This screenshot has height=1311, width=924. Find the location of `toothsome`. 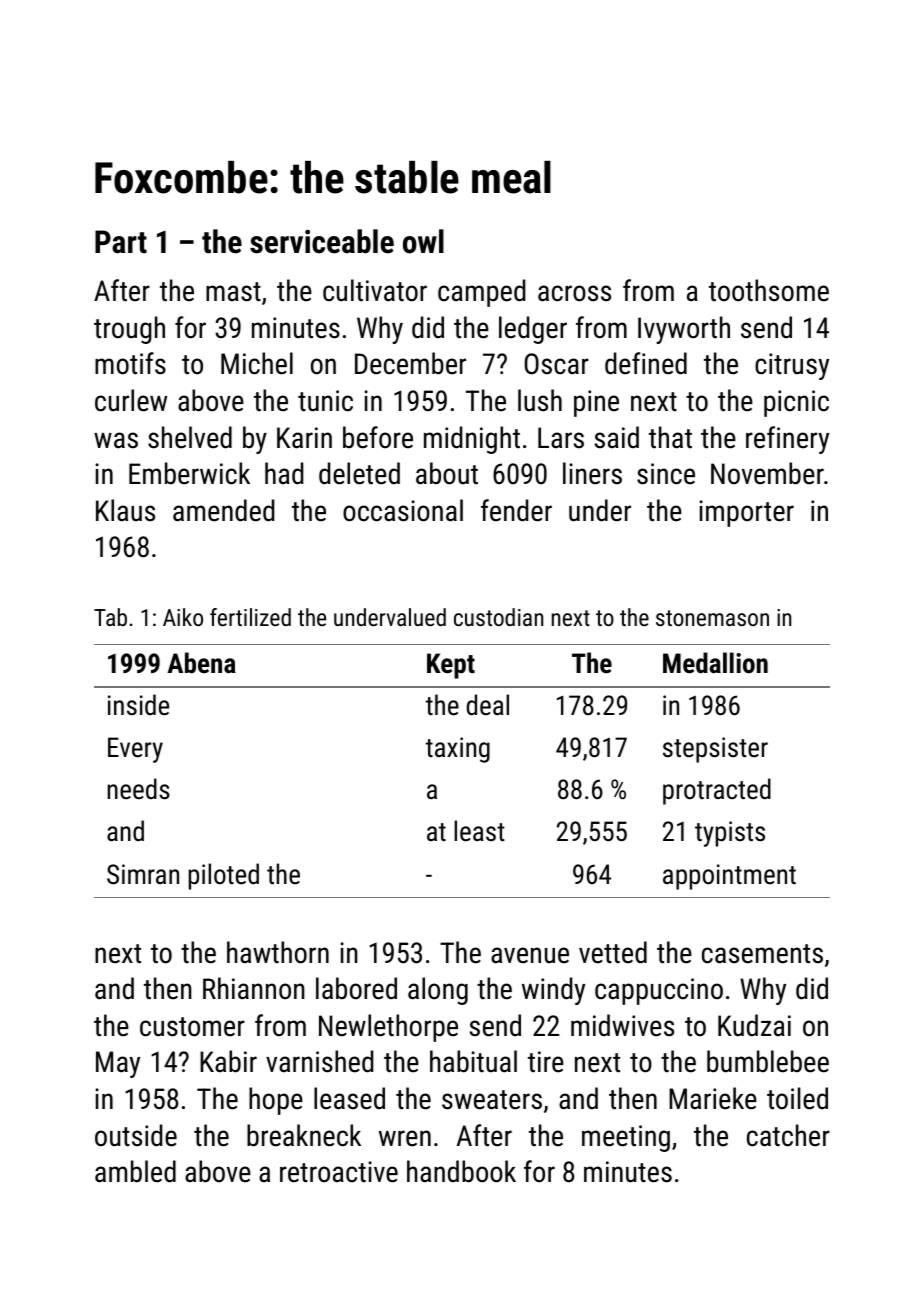

toothsome is located at coordinates (769, 290).
